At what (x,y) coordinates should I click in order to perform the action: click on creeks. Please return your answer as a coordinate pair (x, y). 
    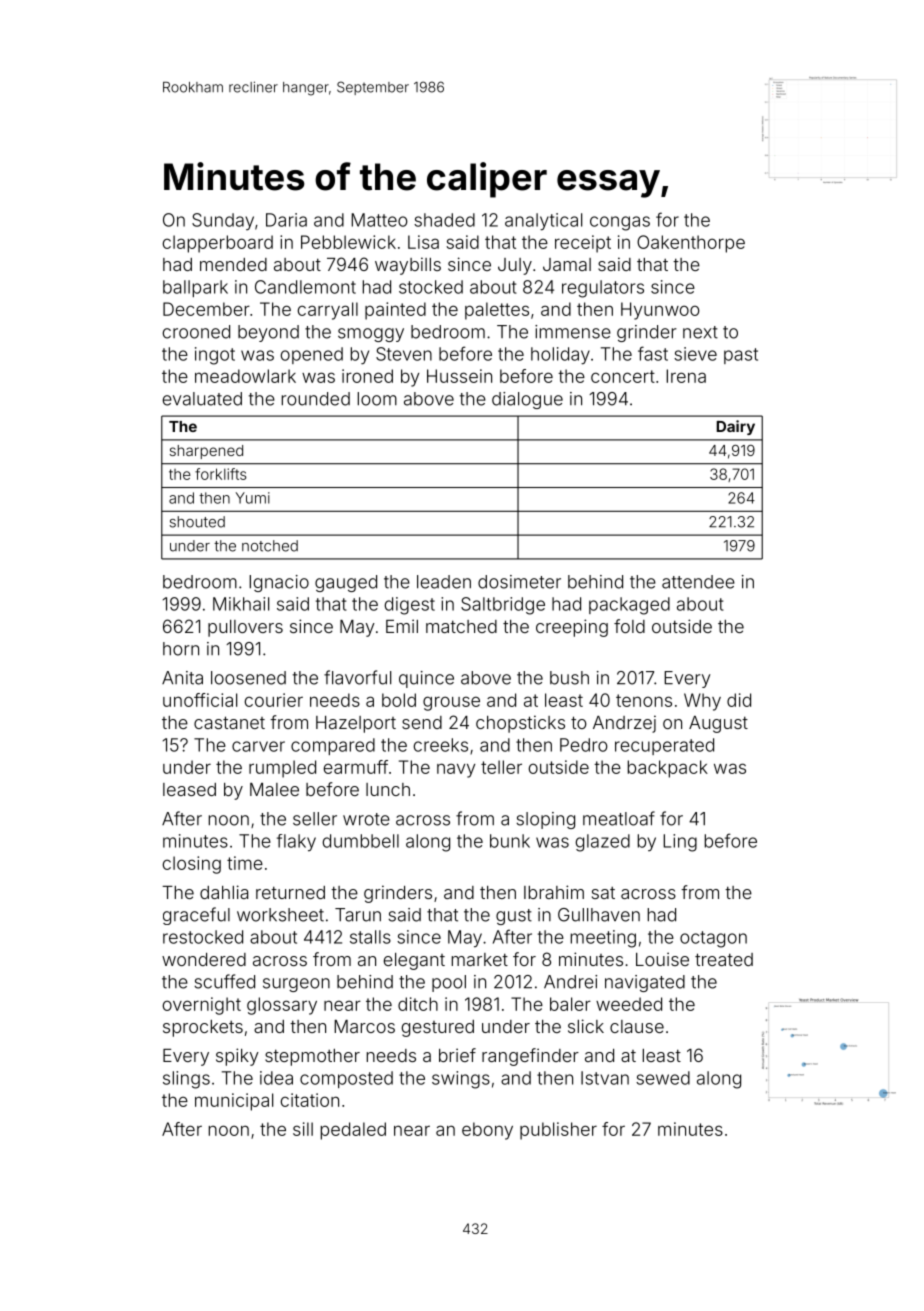
    Looking at the image, I should click on (441, 745).
